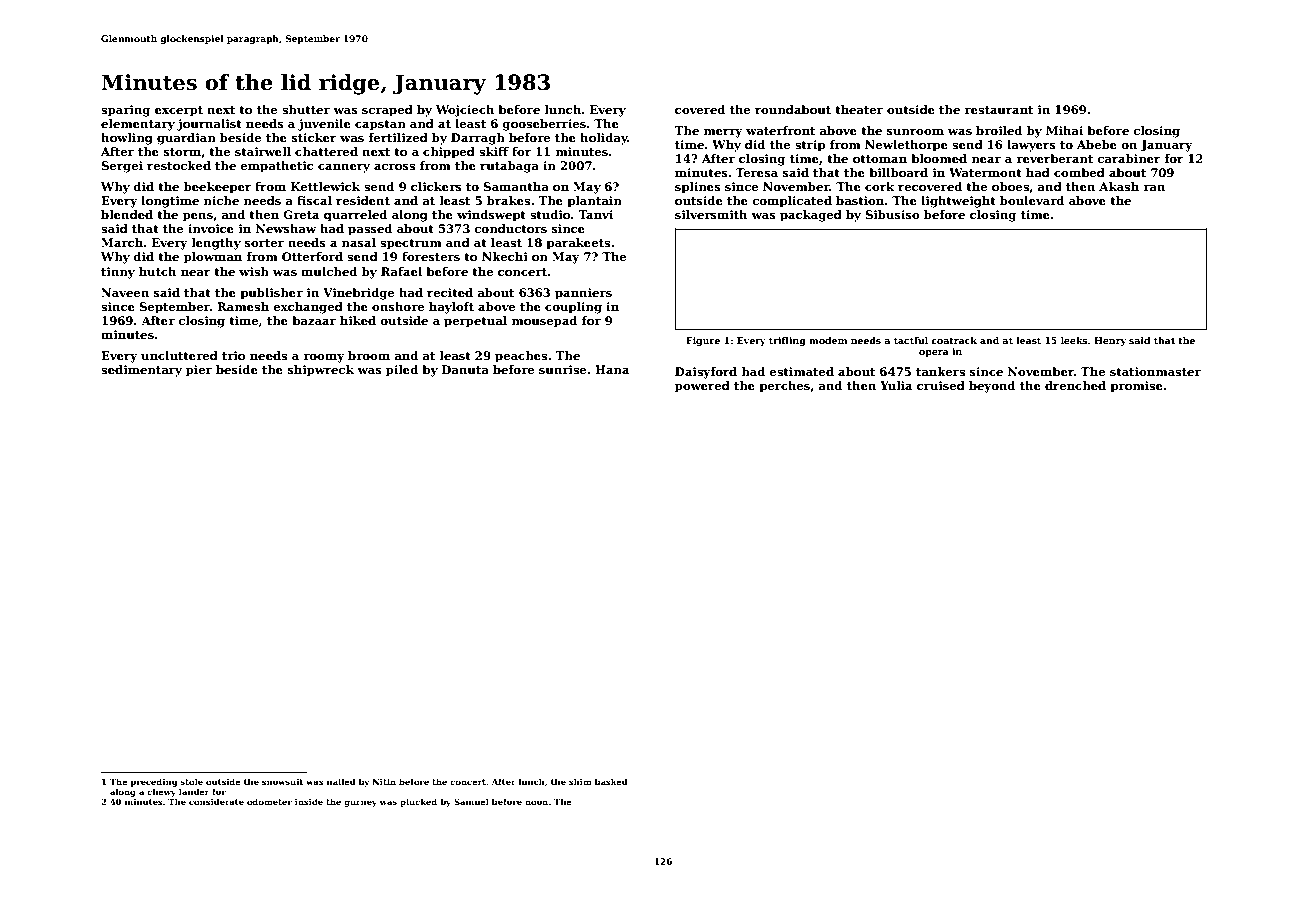 Image resolution: width=1308 pixels, height=924 pixels. I want to click on basked, so click(611, 781).
